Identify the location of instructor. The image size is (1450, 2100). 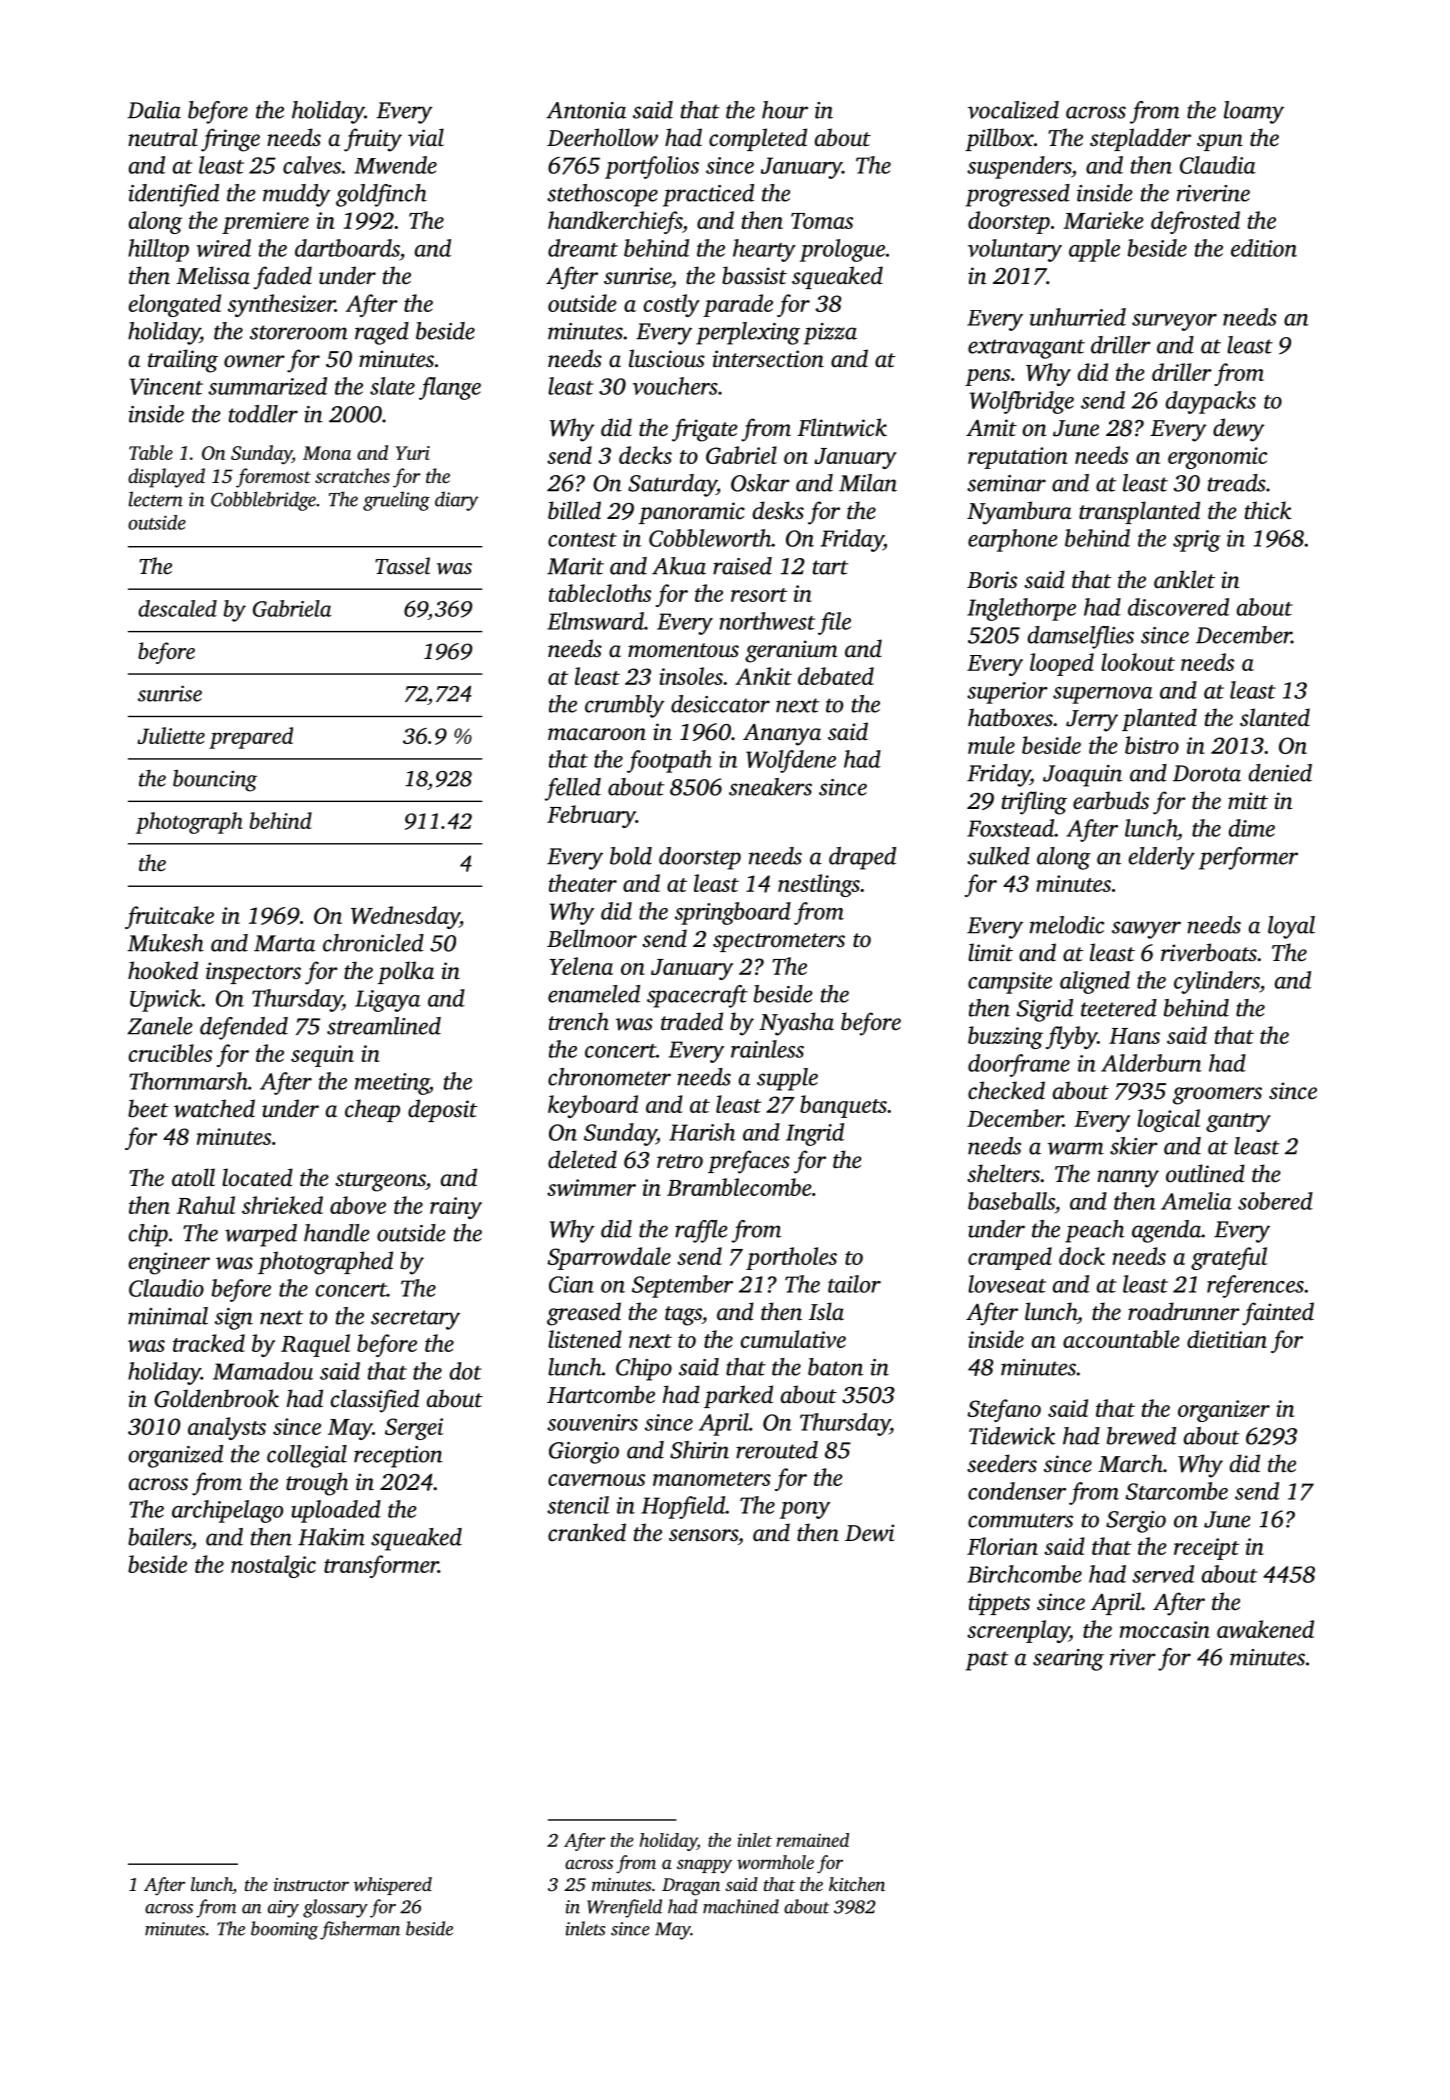
(311, 1884).
